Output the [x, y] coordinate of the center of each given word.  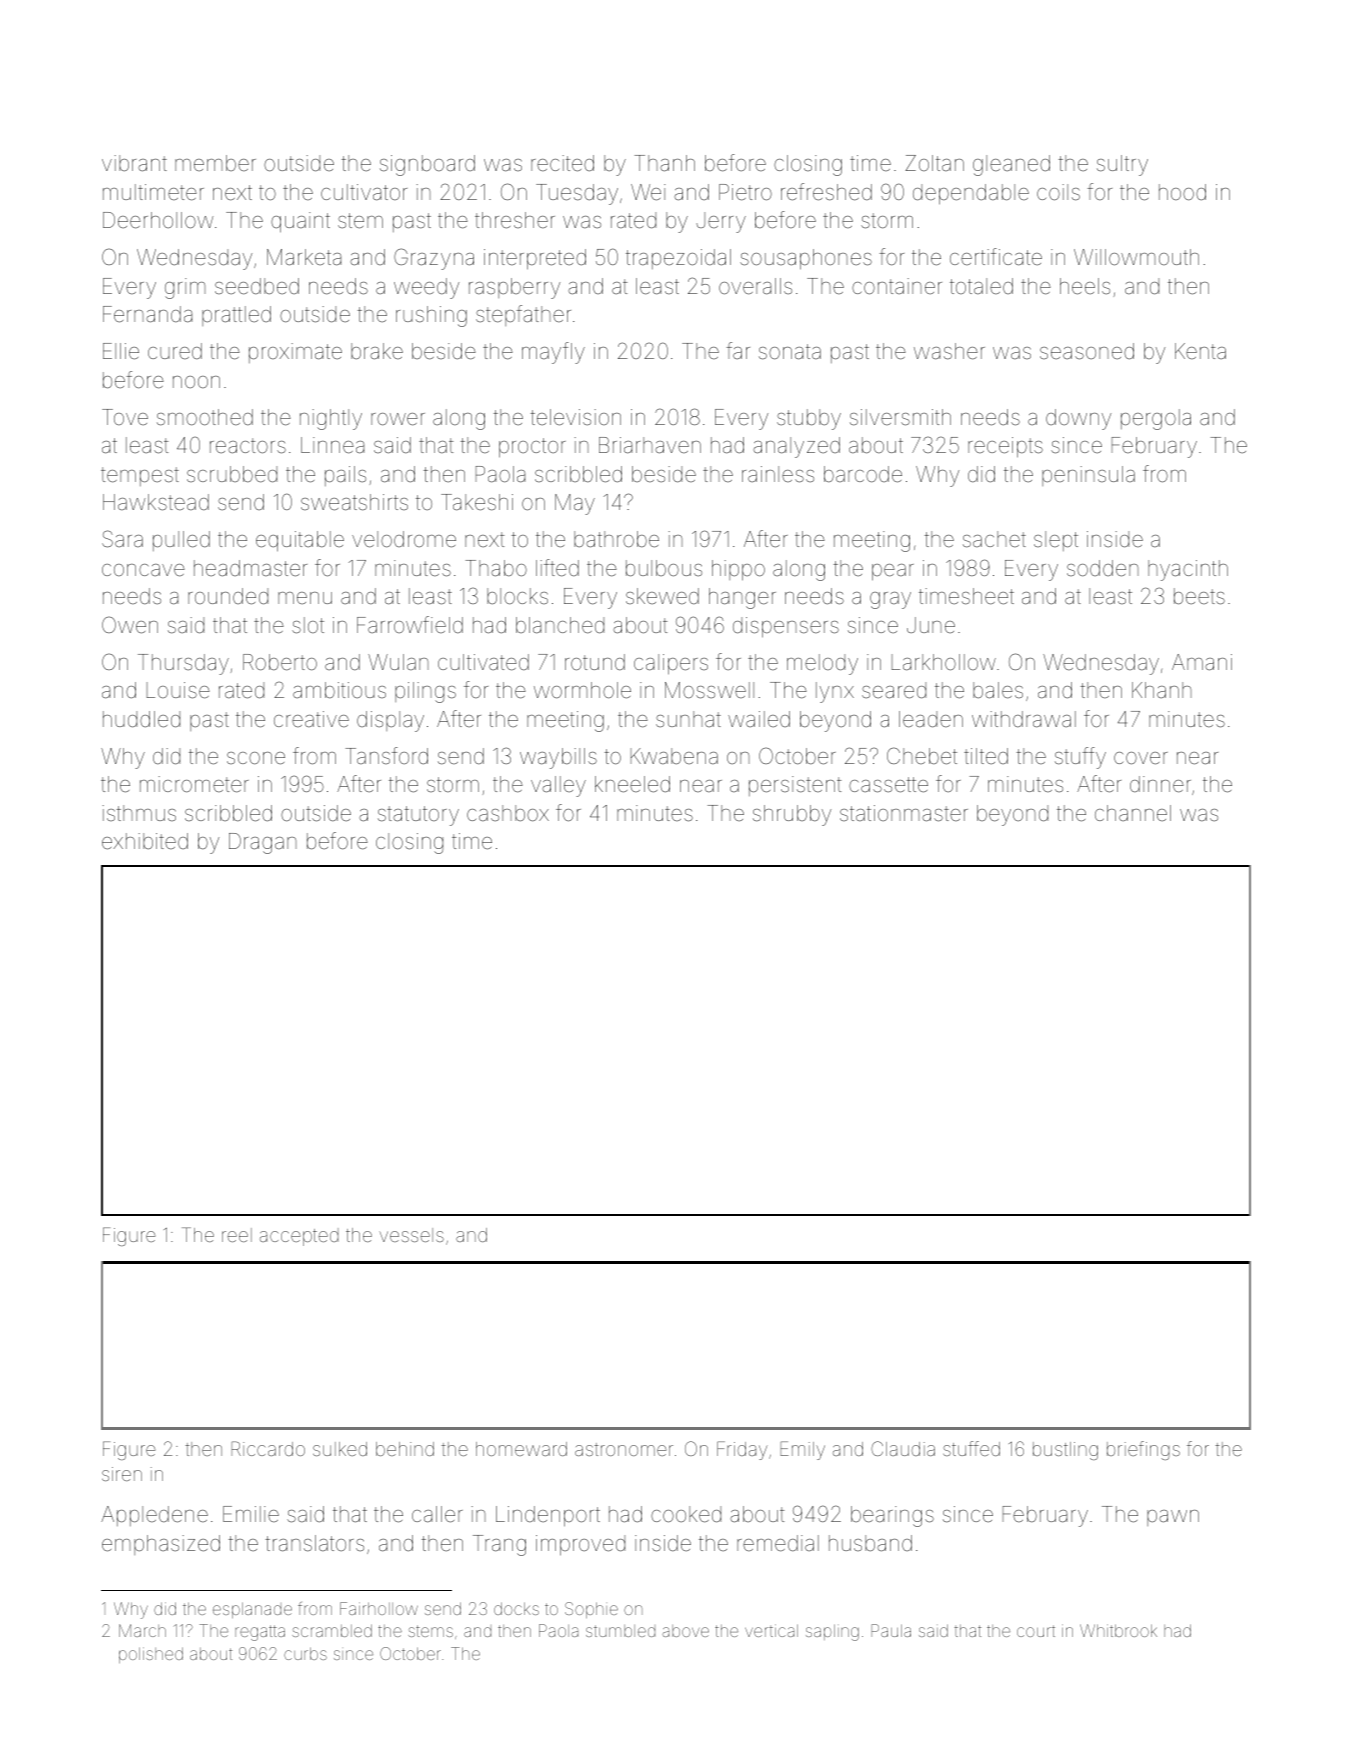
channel [1133, 813]
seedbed [257, 286]
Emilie [251, 1514]
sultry [1122, 165]
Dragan [263, 843]
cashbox [508, 813]
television [575, 417]
